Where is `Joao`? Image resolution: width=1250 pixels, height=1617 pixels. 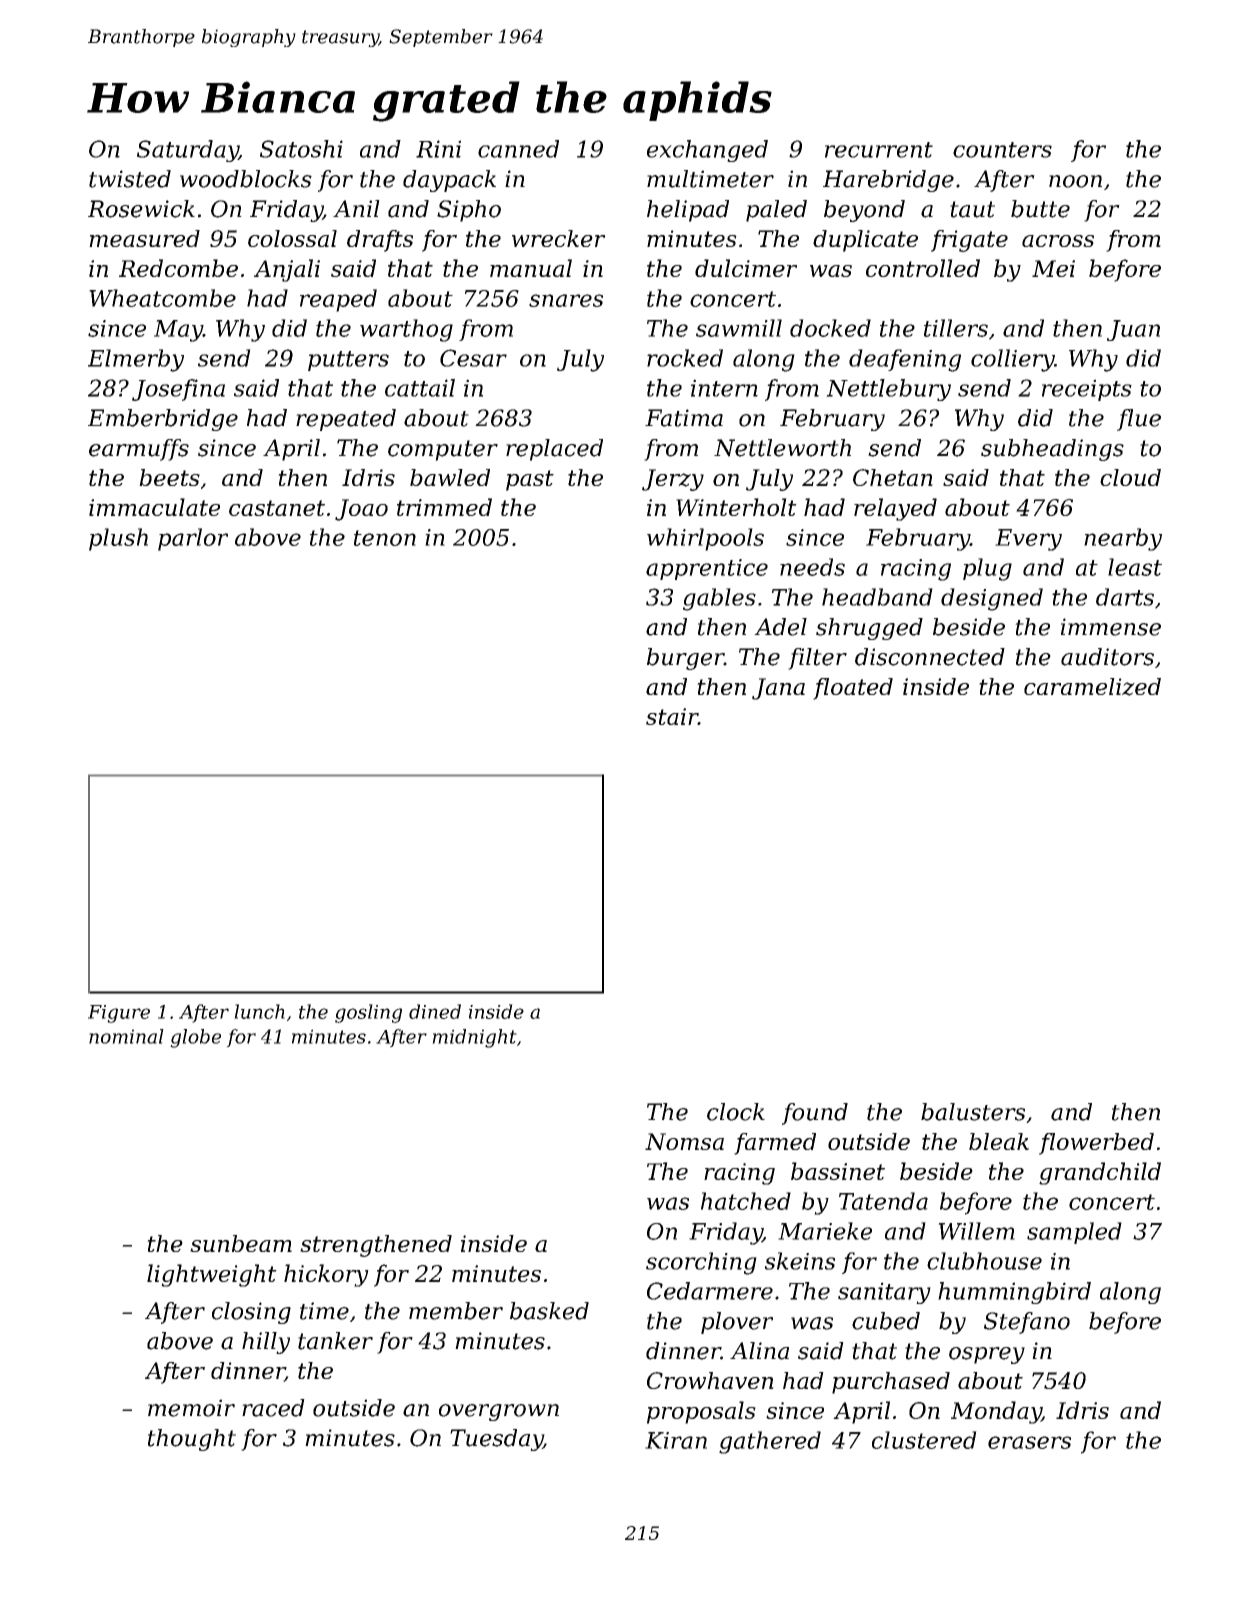
Joao is located at coordinates (361, 510).
